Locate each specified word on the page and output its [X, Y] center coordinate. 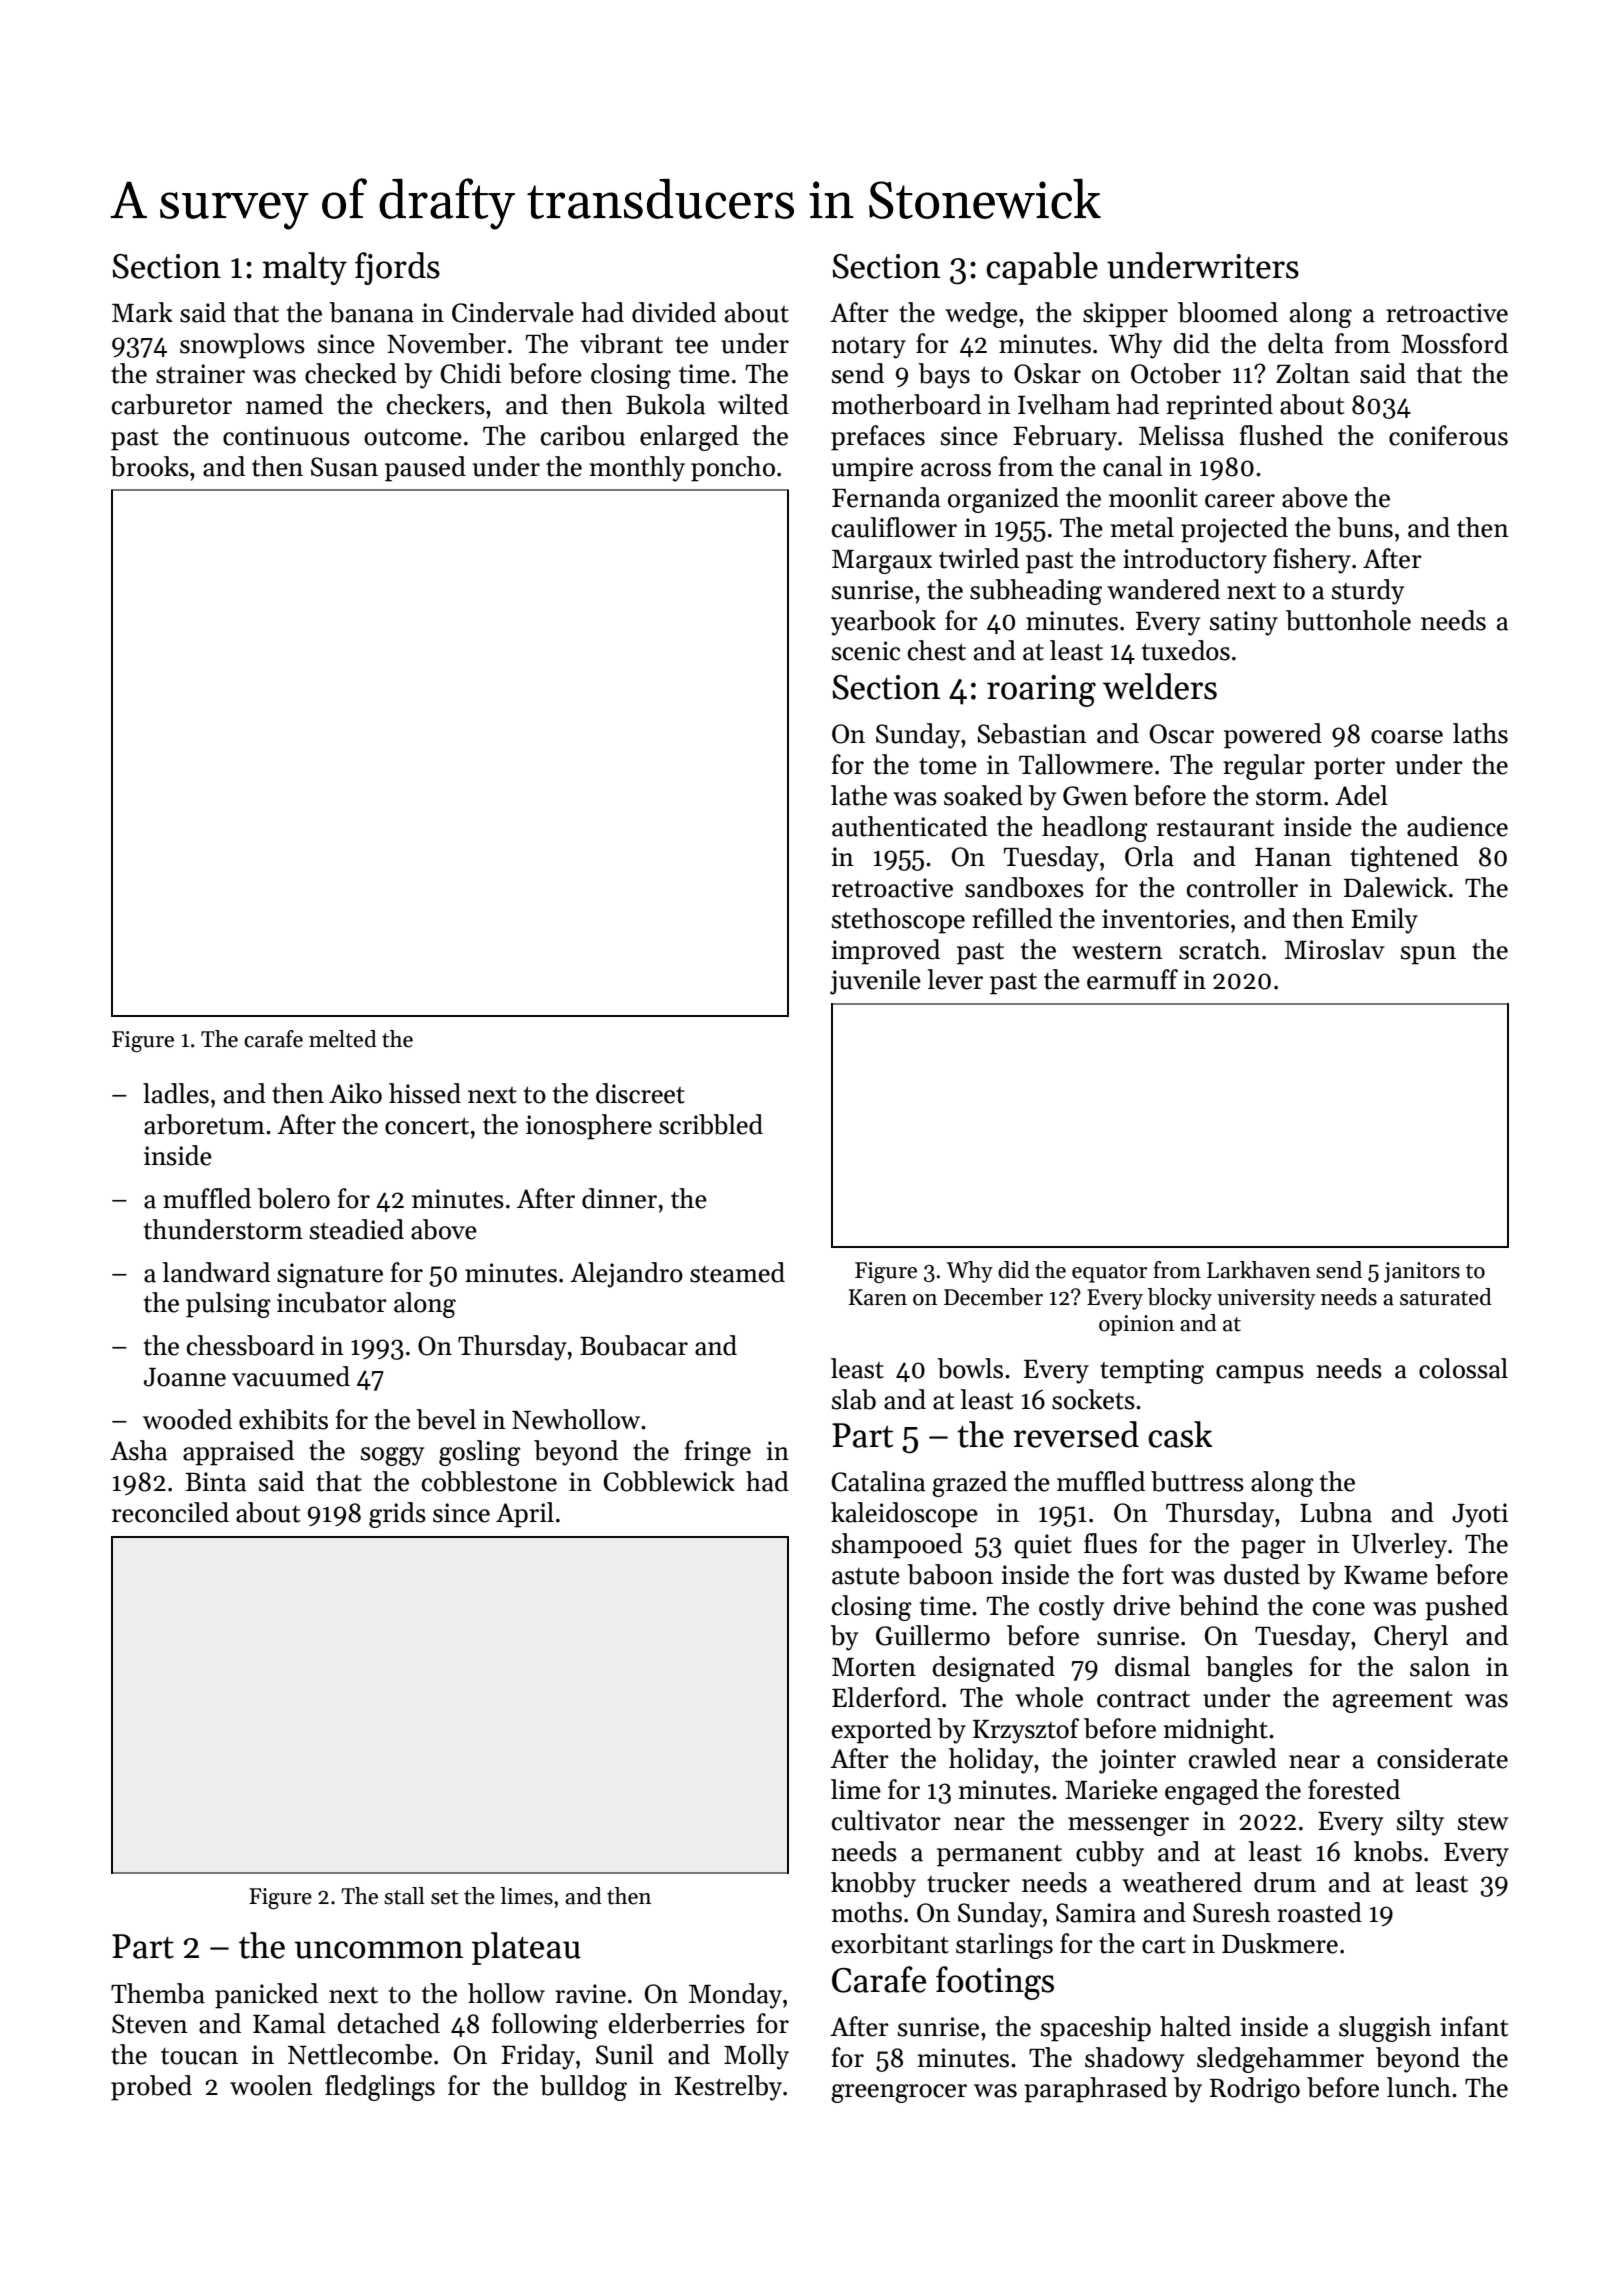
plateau [526, 1948]
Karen [878, 1297]
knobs [1388, 1851]
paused [425, 469]
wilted [753, 404]
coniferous [1448, 435]
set [445, 1897]
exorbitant [890, 1943]
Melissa [1181, 435]
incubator [332, 1302]
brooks [149, 466]
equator [1110, 1273]
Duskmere [1280, 1943]
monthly [637, 469]
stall [404, 1896]
